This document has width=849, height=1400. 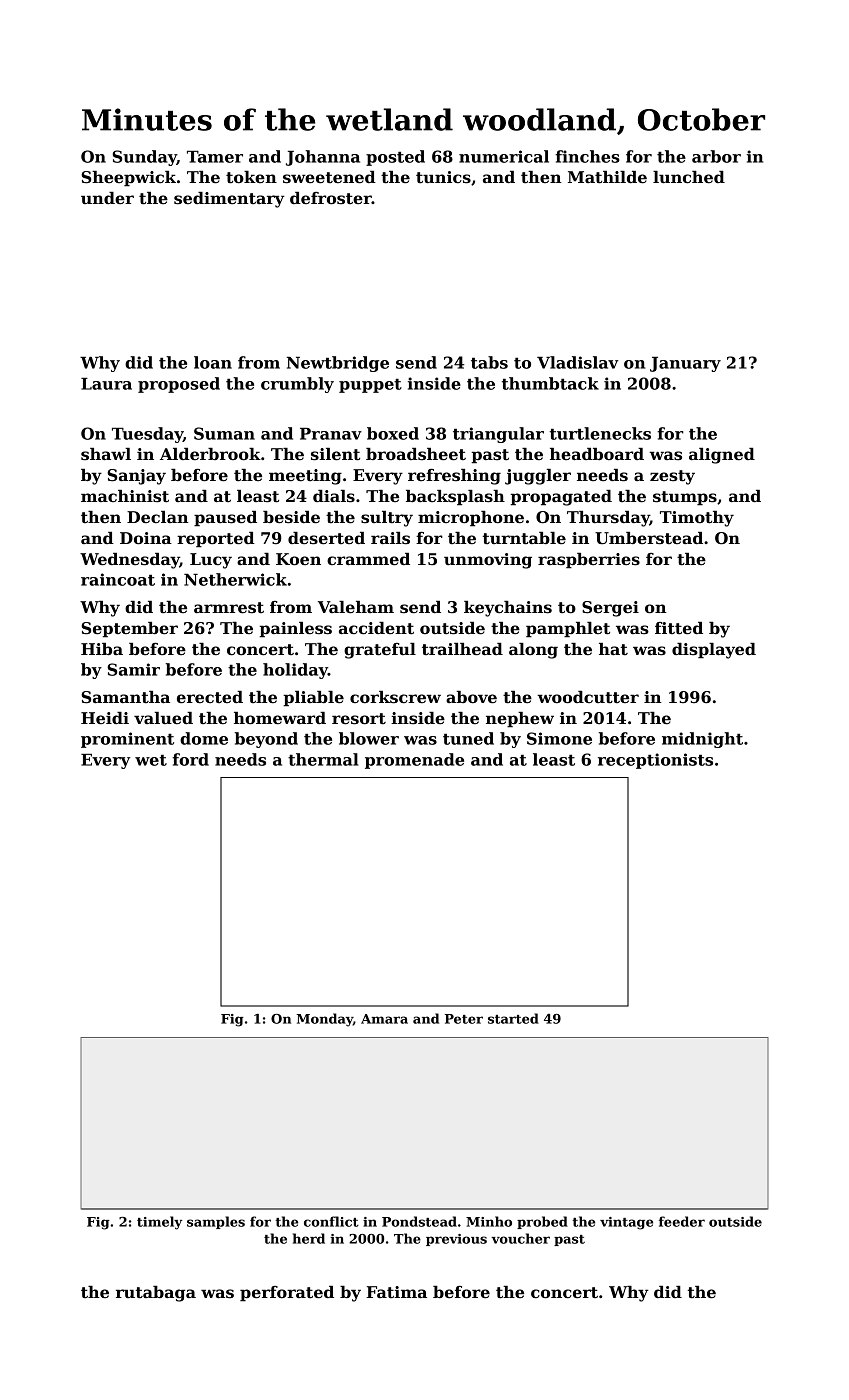 What do you see at coordinates (716, 156) in the document?
I see `arbor` at bounding box center [716, 156].
